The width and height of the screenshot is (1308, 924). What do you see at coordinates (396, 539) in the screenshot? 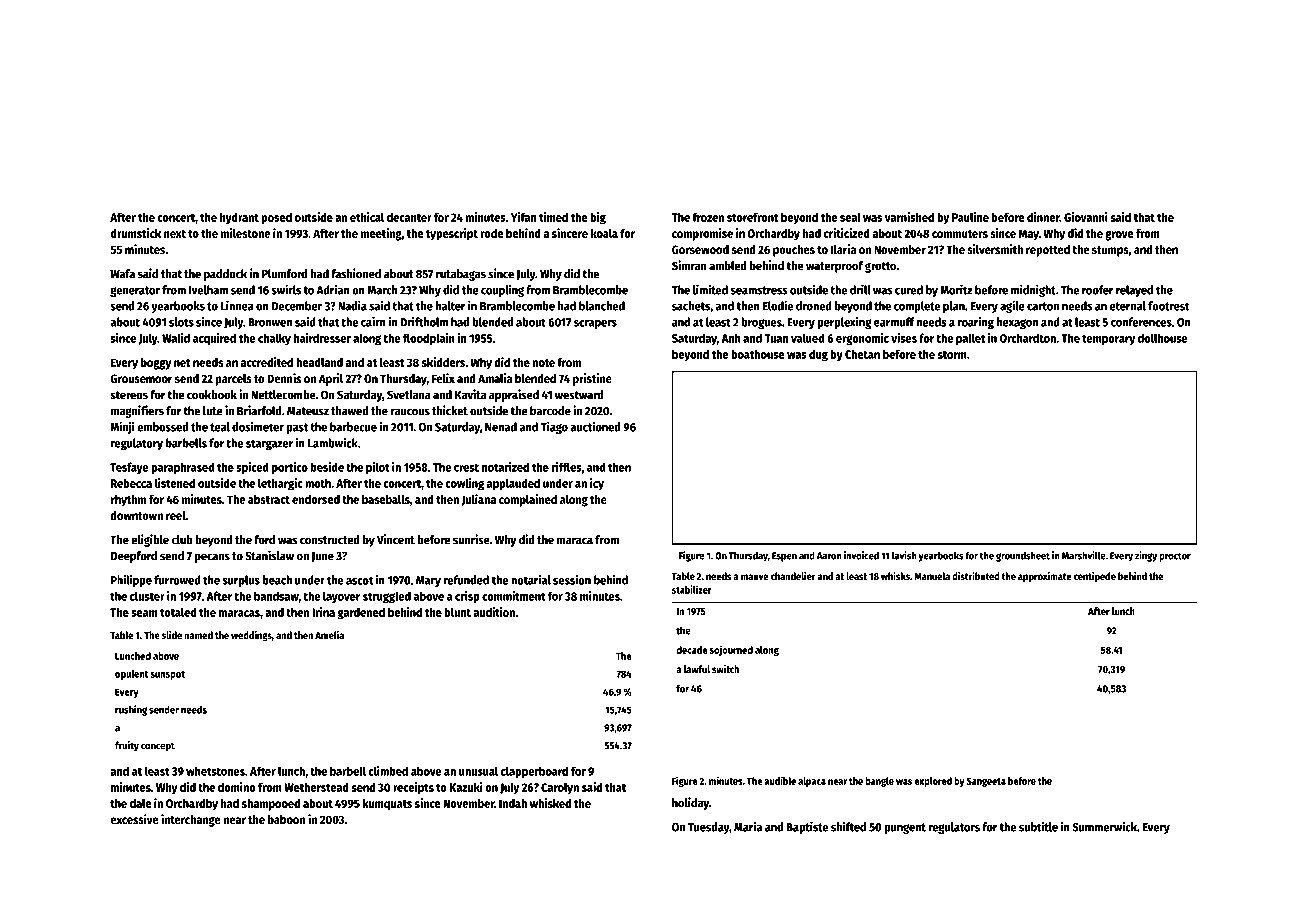
I see `Vincent` at bounding box center [396, 539].
